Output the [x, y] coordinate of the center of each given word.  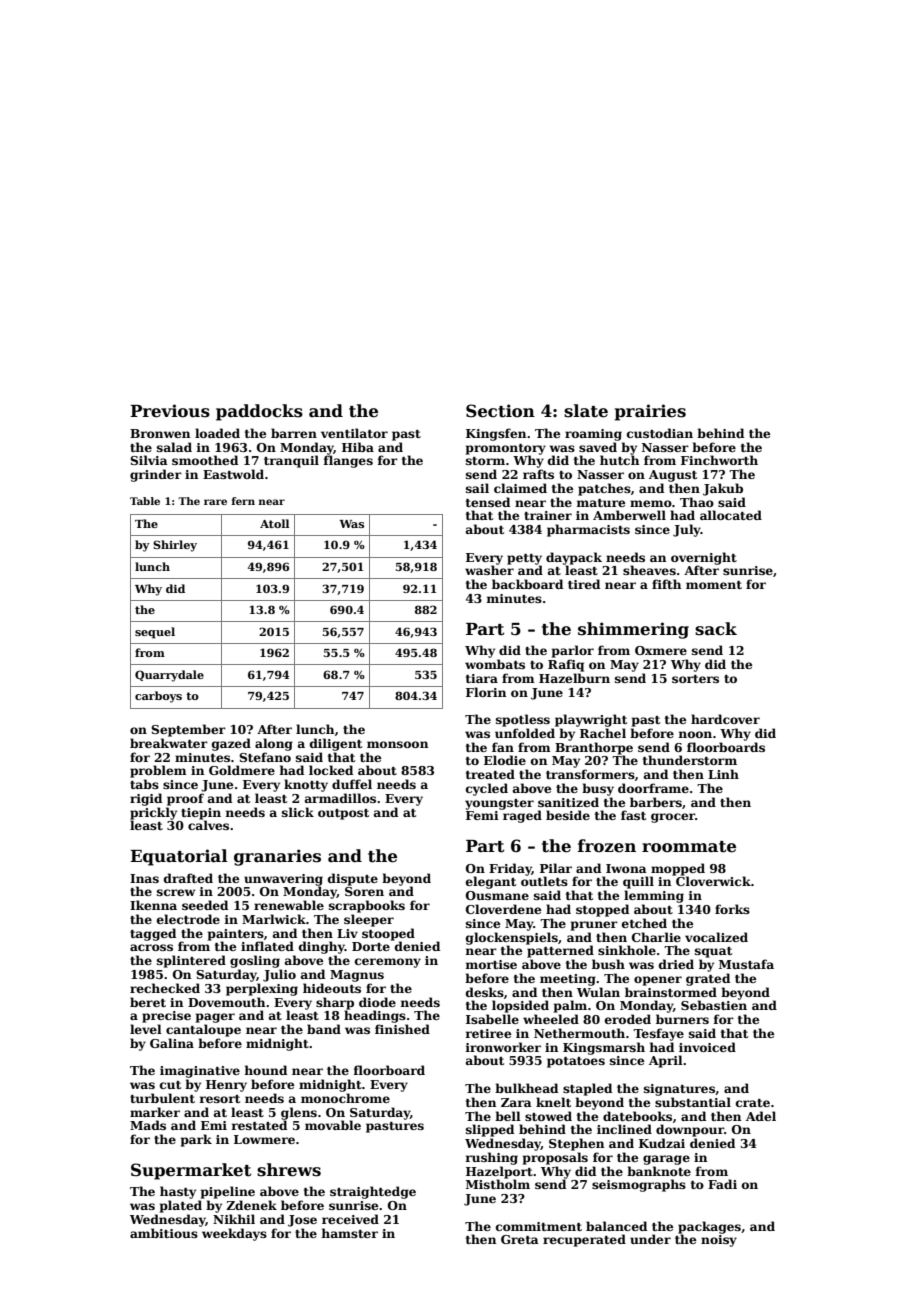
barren [294, 433]
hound [266, 1070]
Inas [144, 878]
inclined [624, 1129]
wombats [495, 664]
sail [477, 488]
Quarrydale [169, 676]
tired [584, 584]
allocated [731, 515]
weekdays [234, 1234]
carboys [158, 697]
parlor [573, 651]
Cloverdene [503, 909]
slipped [490, 1130]
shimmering [633, 630]
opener [658, 981]
